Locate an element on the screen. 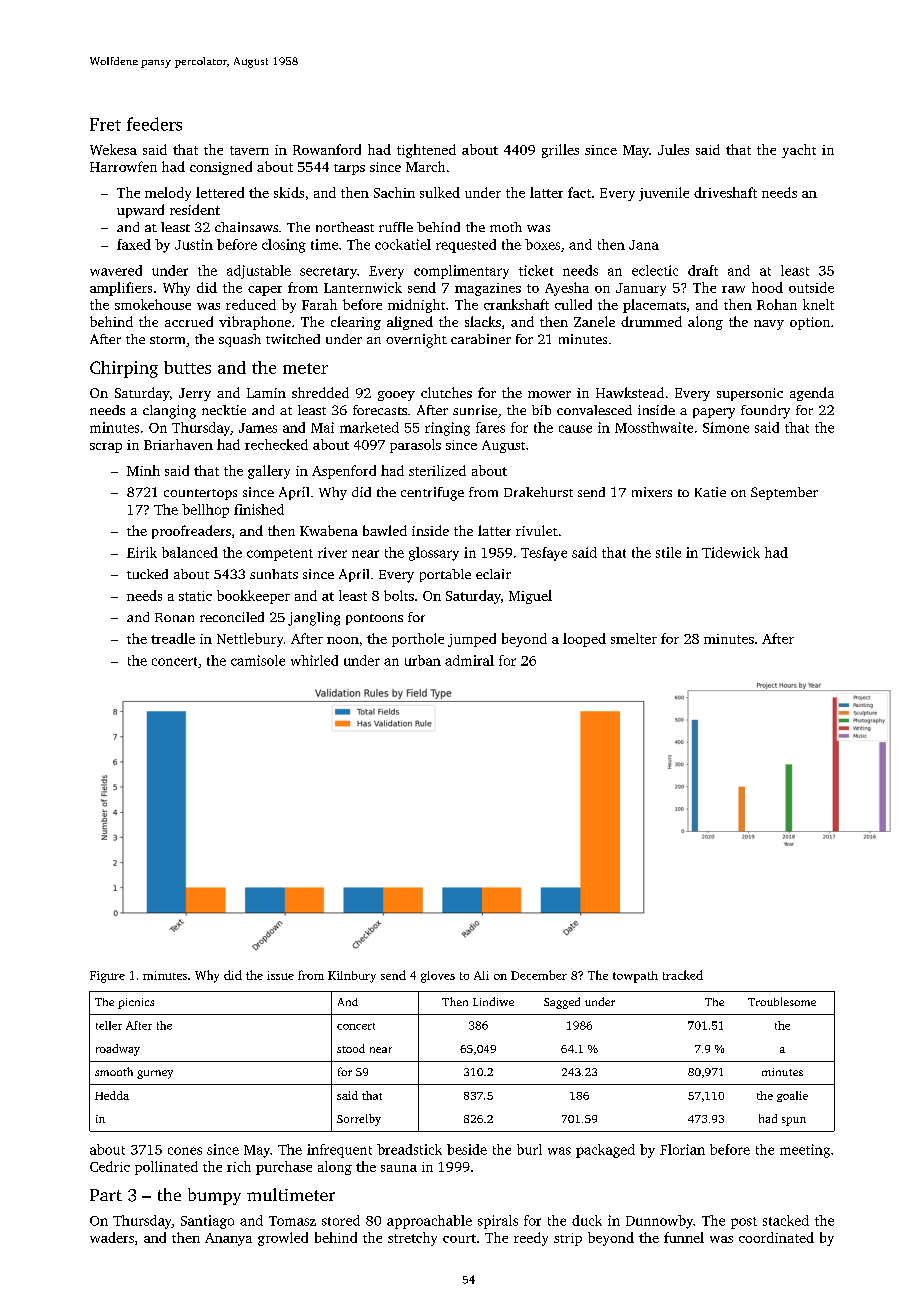  Sorrelby is located at coordinates (359, 1120).
